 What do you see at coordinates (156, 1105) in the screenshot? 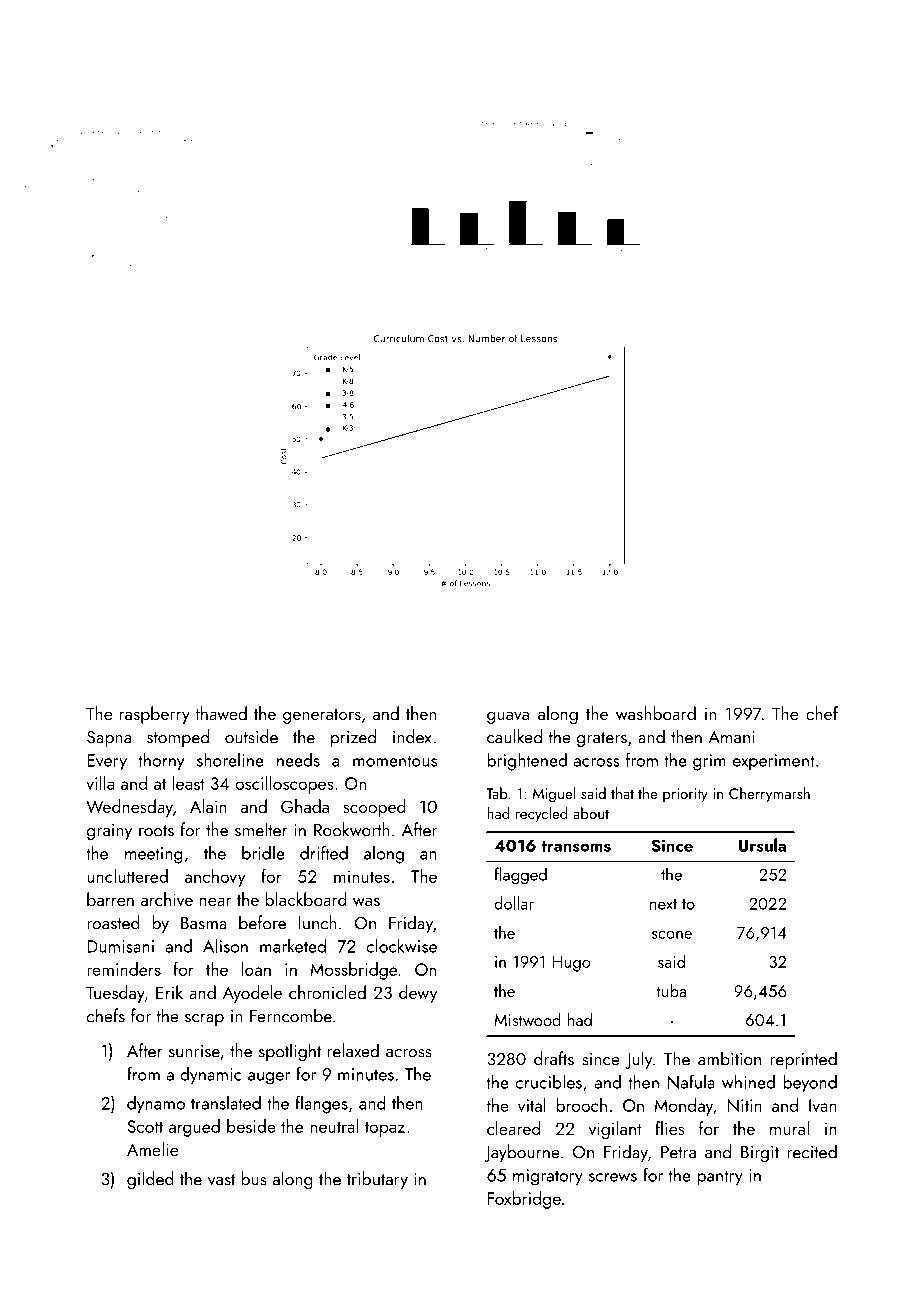
I see `dynamo` at bounding box center [156, 1105].
